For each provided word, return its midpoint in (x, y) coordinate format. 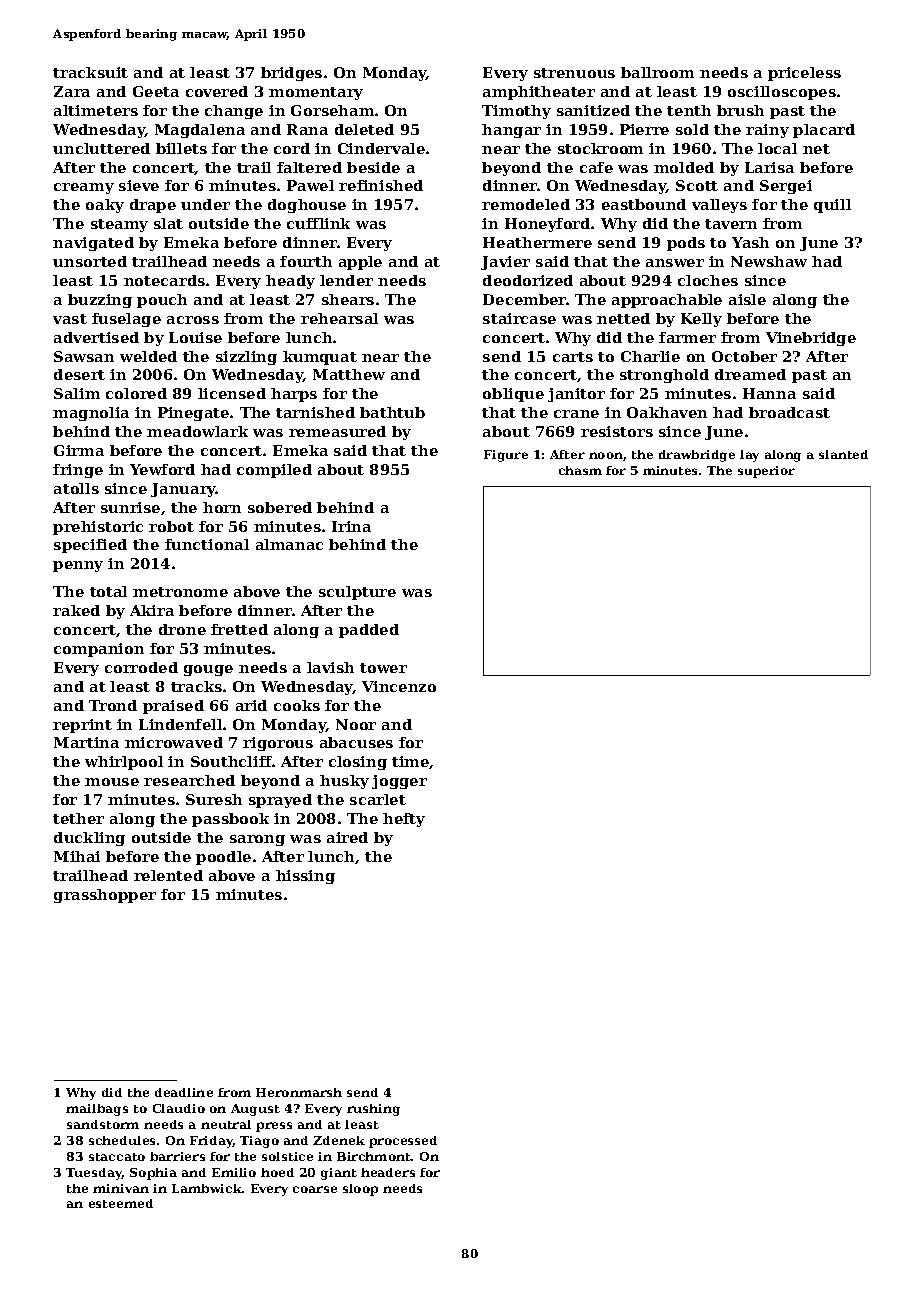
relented (168, 875)
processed (403, 1142)
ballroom (657, 72)
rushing (373, 1110)
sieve (139, 185)
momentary (316, 93)
